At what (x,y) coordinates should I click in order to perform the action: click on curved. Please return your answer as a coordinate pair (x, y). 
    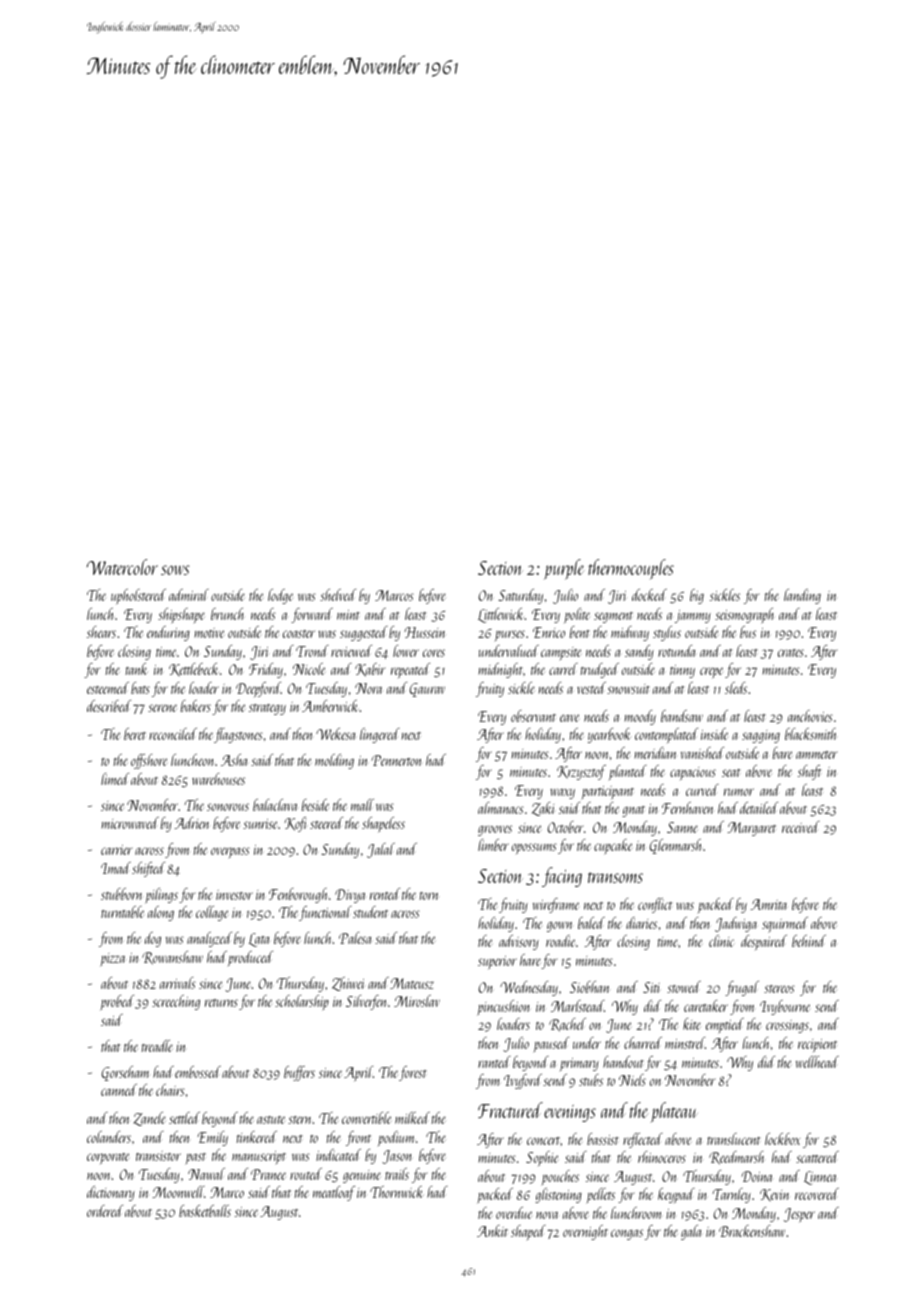
    Looking at the image, I should click on (702, 790).
